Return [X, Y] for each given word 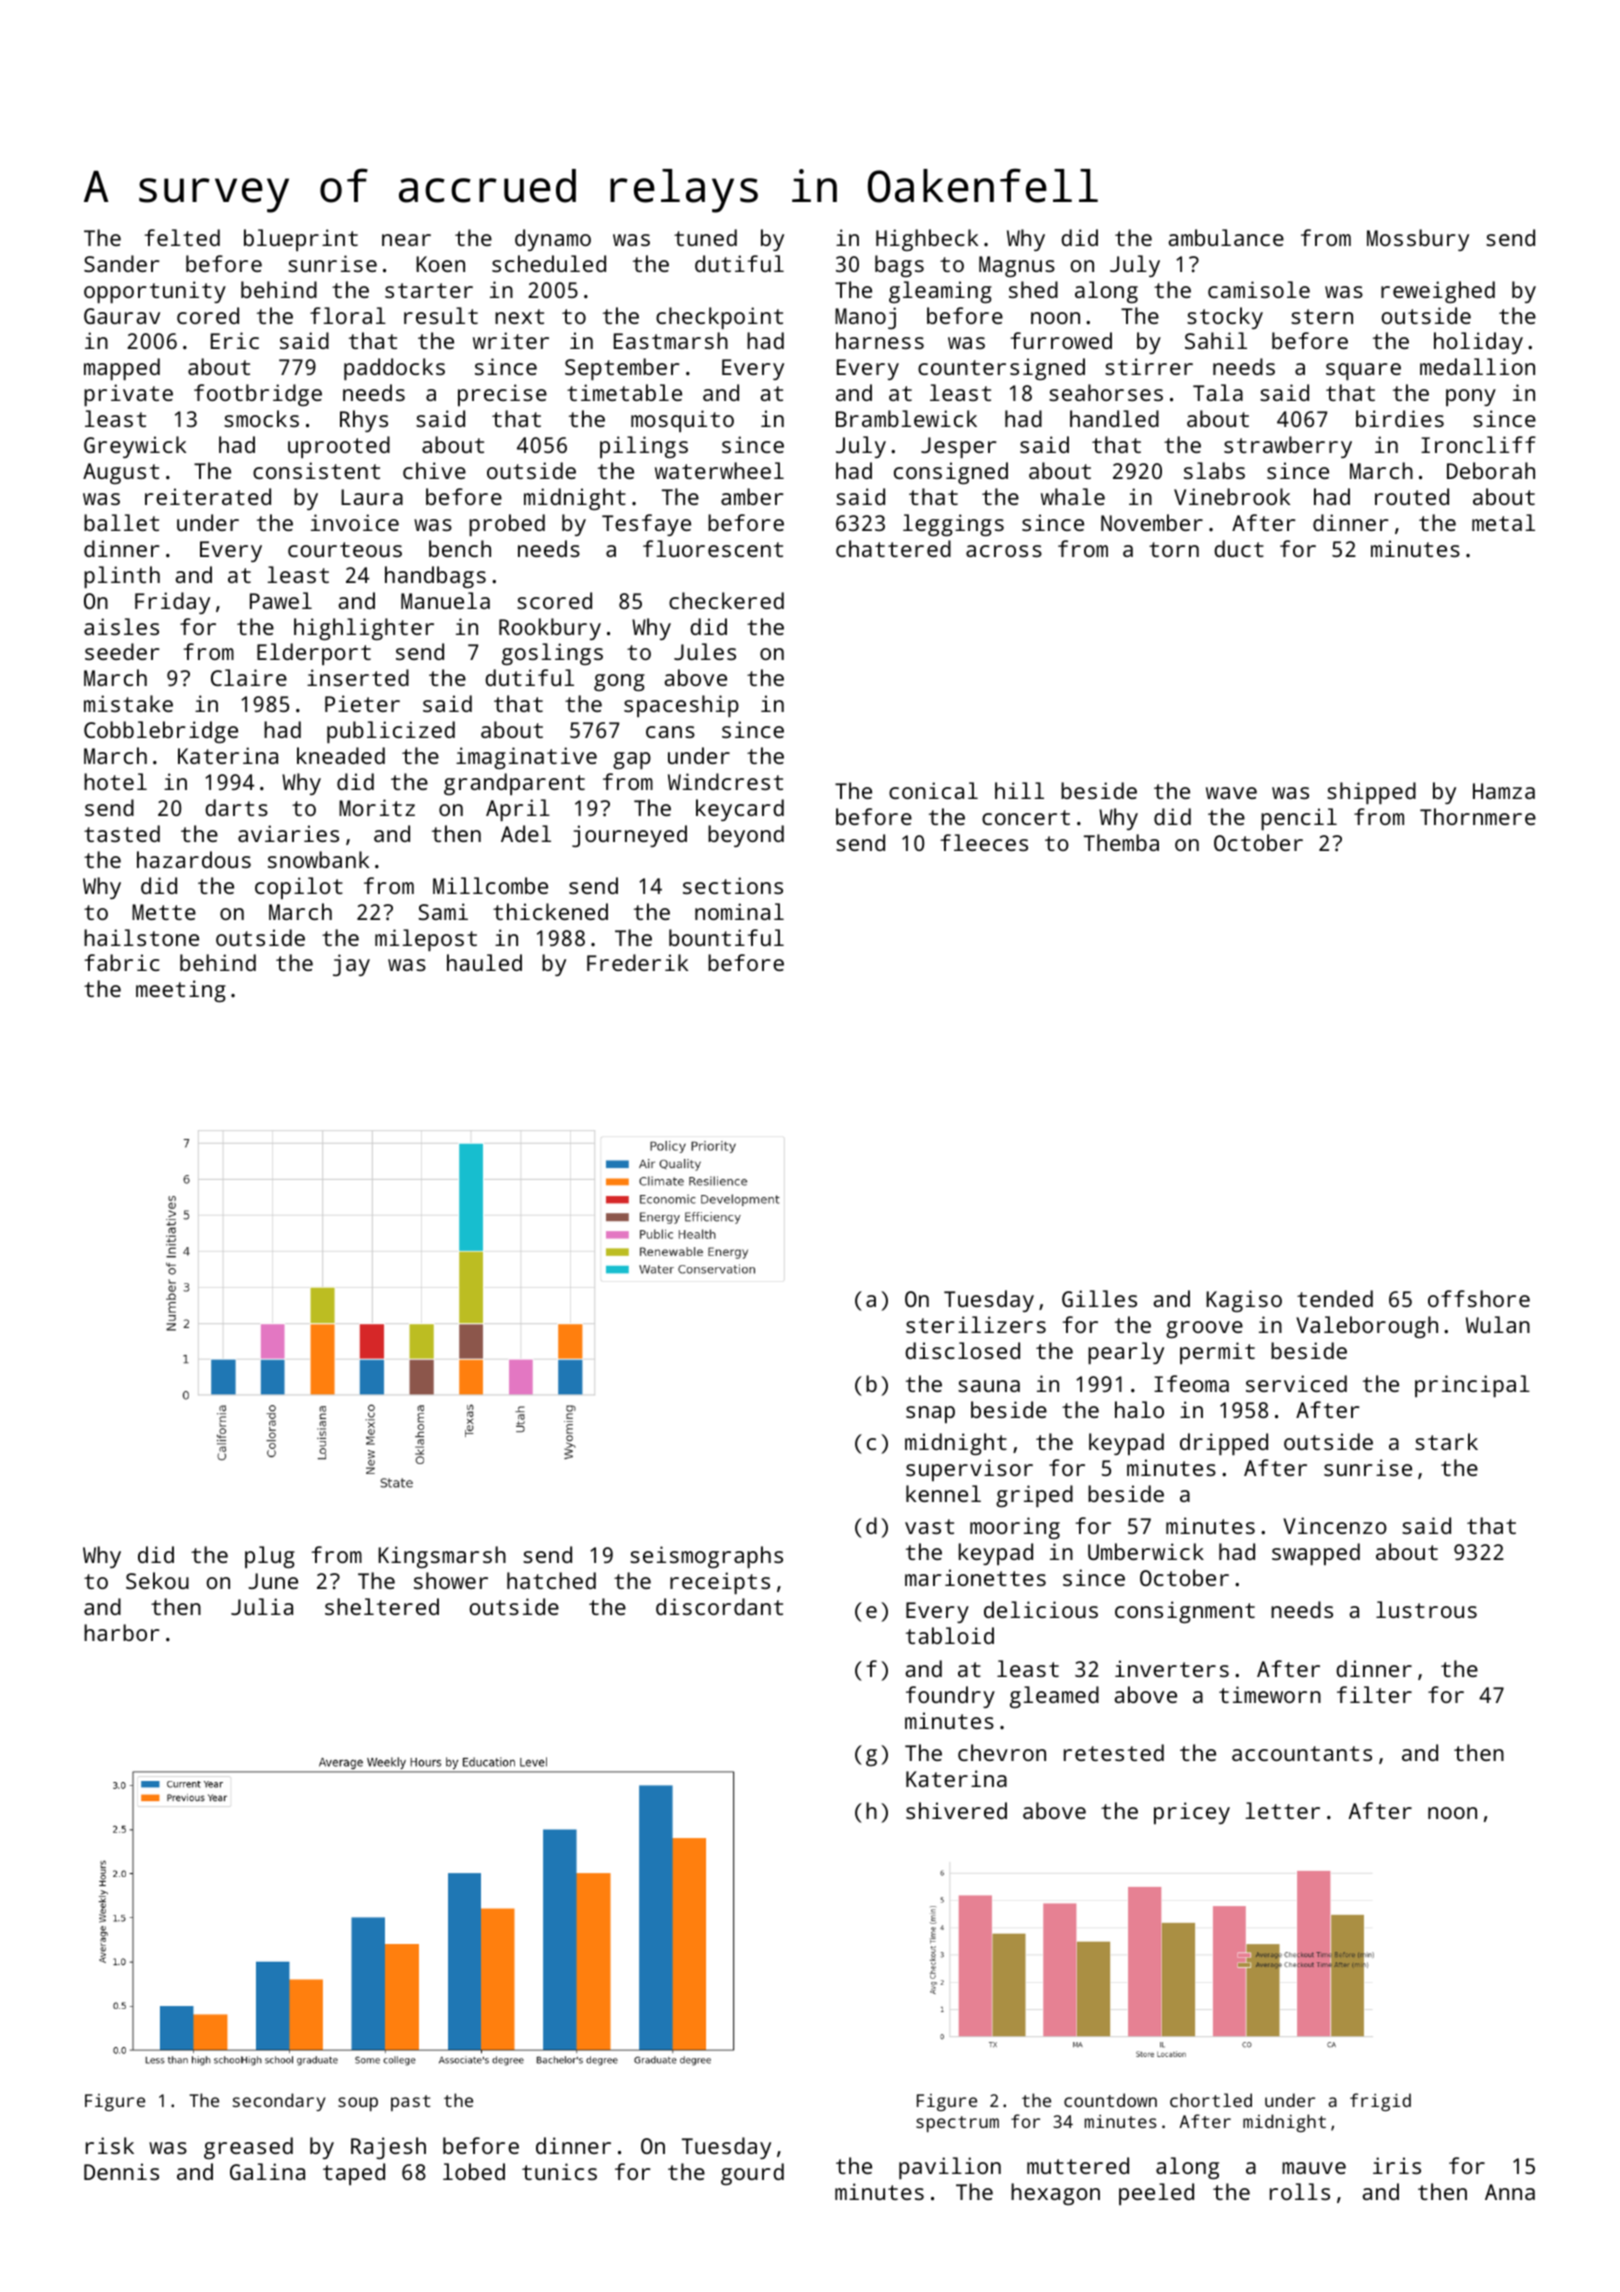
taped [354, 2174]
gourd [752, 2174]
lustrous [1426, 1609]
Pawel [281, 600]
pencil [1299, 819]
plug [270, 1557]
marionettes [975, 1577]
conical [933, 790]
